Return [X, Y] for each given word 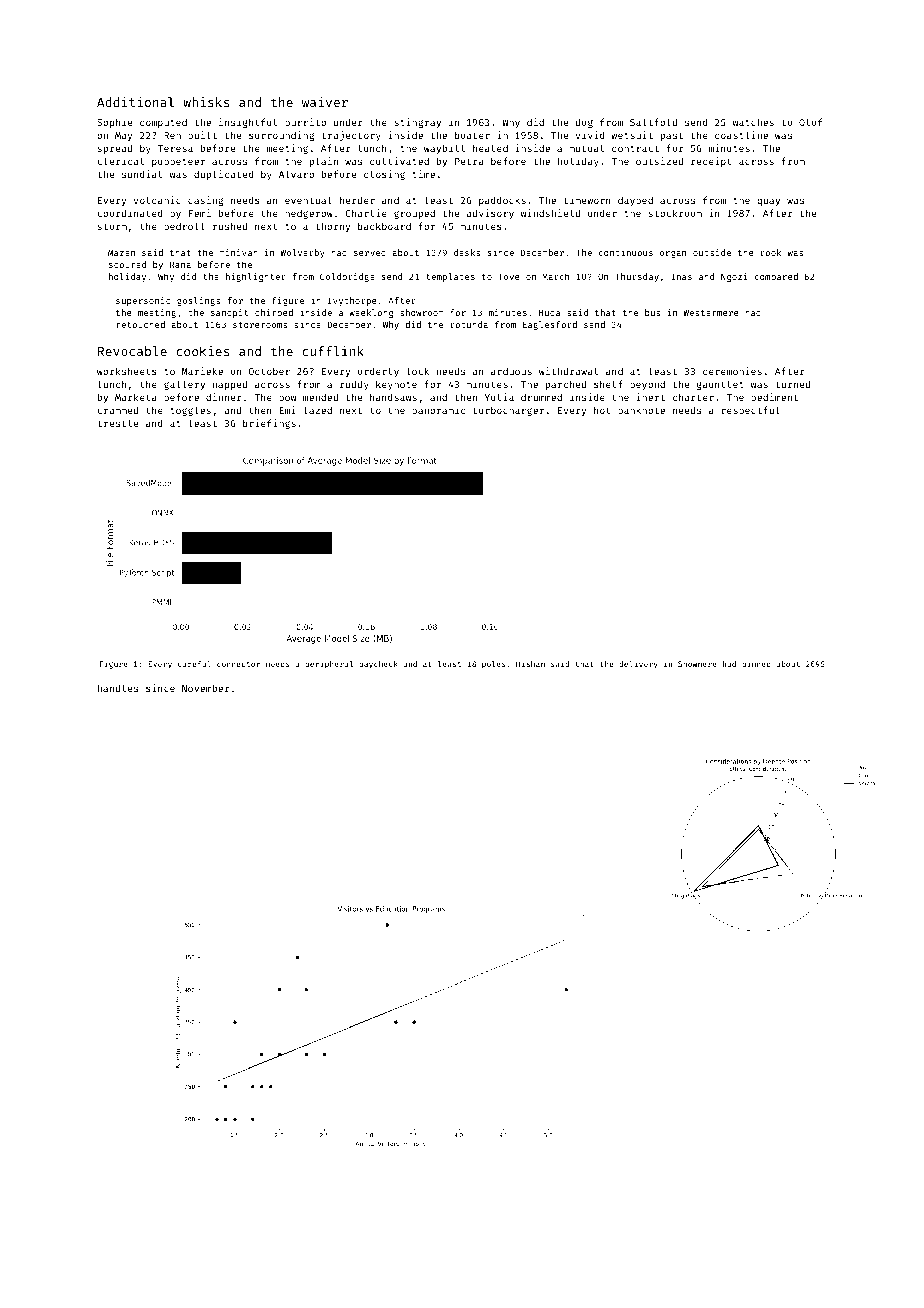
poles [494, 665]
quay [768, 202]
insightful [248, 123]
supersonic [143, 301]
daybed [635, 201]
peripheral [329, 665]
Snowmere [697, 664]
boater [472, 135]
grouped [414, 214]
